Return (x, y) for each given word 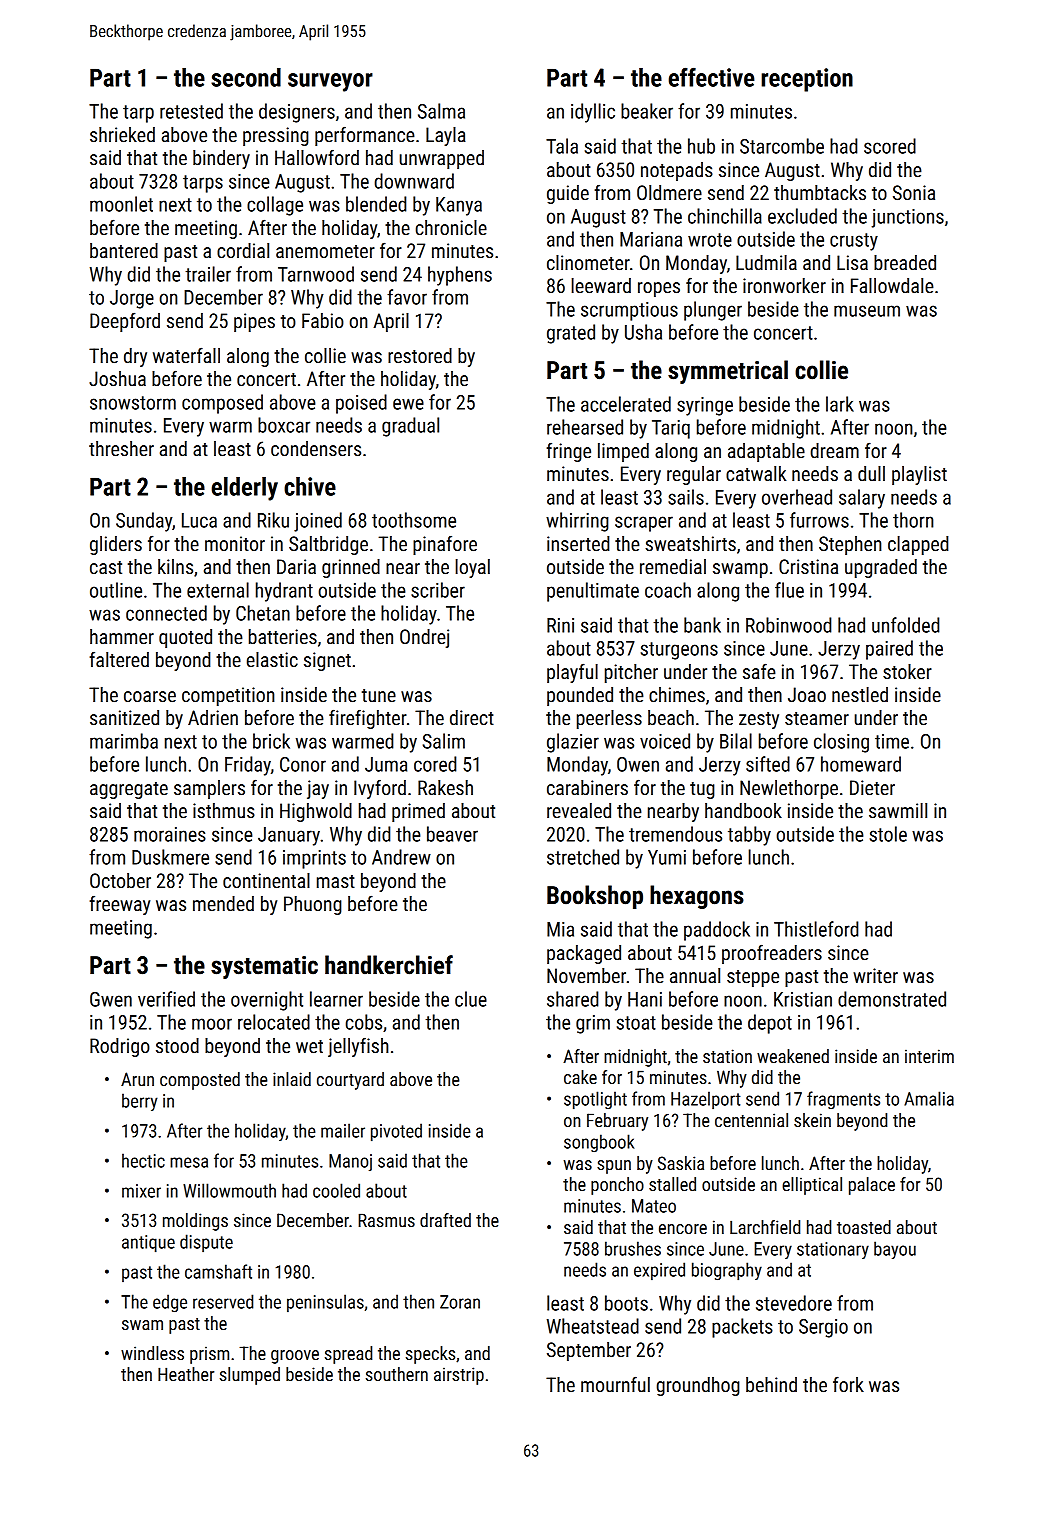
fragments (843, 1100)
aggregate (129, 790)
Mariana (651, 239)
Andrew (401, 857)
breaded (905, 262)
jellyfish (358, 1047)
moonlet (121, 204)
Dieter (872, 787)
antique (148, 1244)
